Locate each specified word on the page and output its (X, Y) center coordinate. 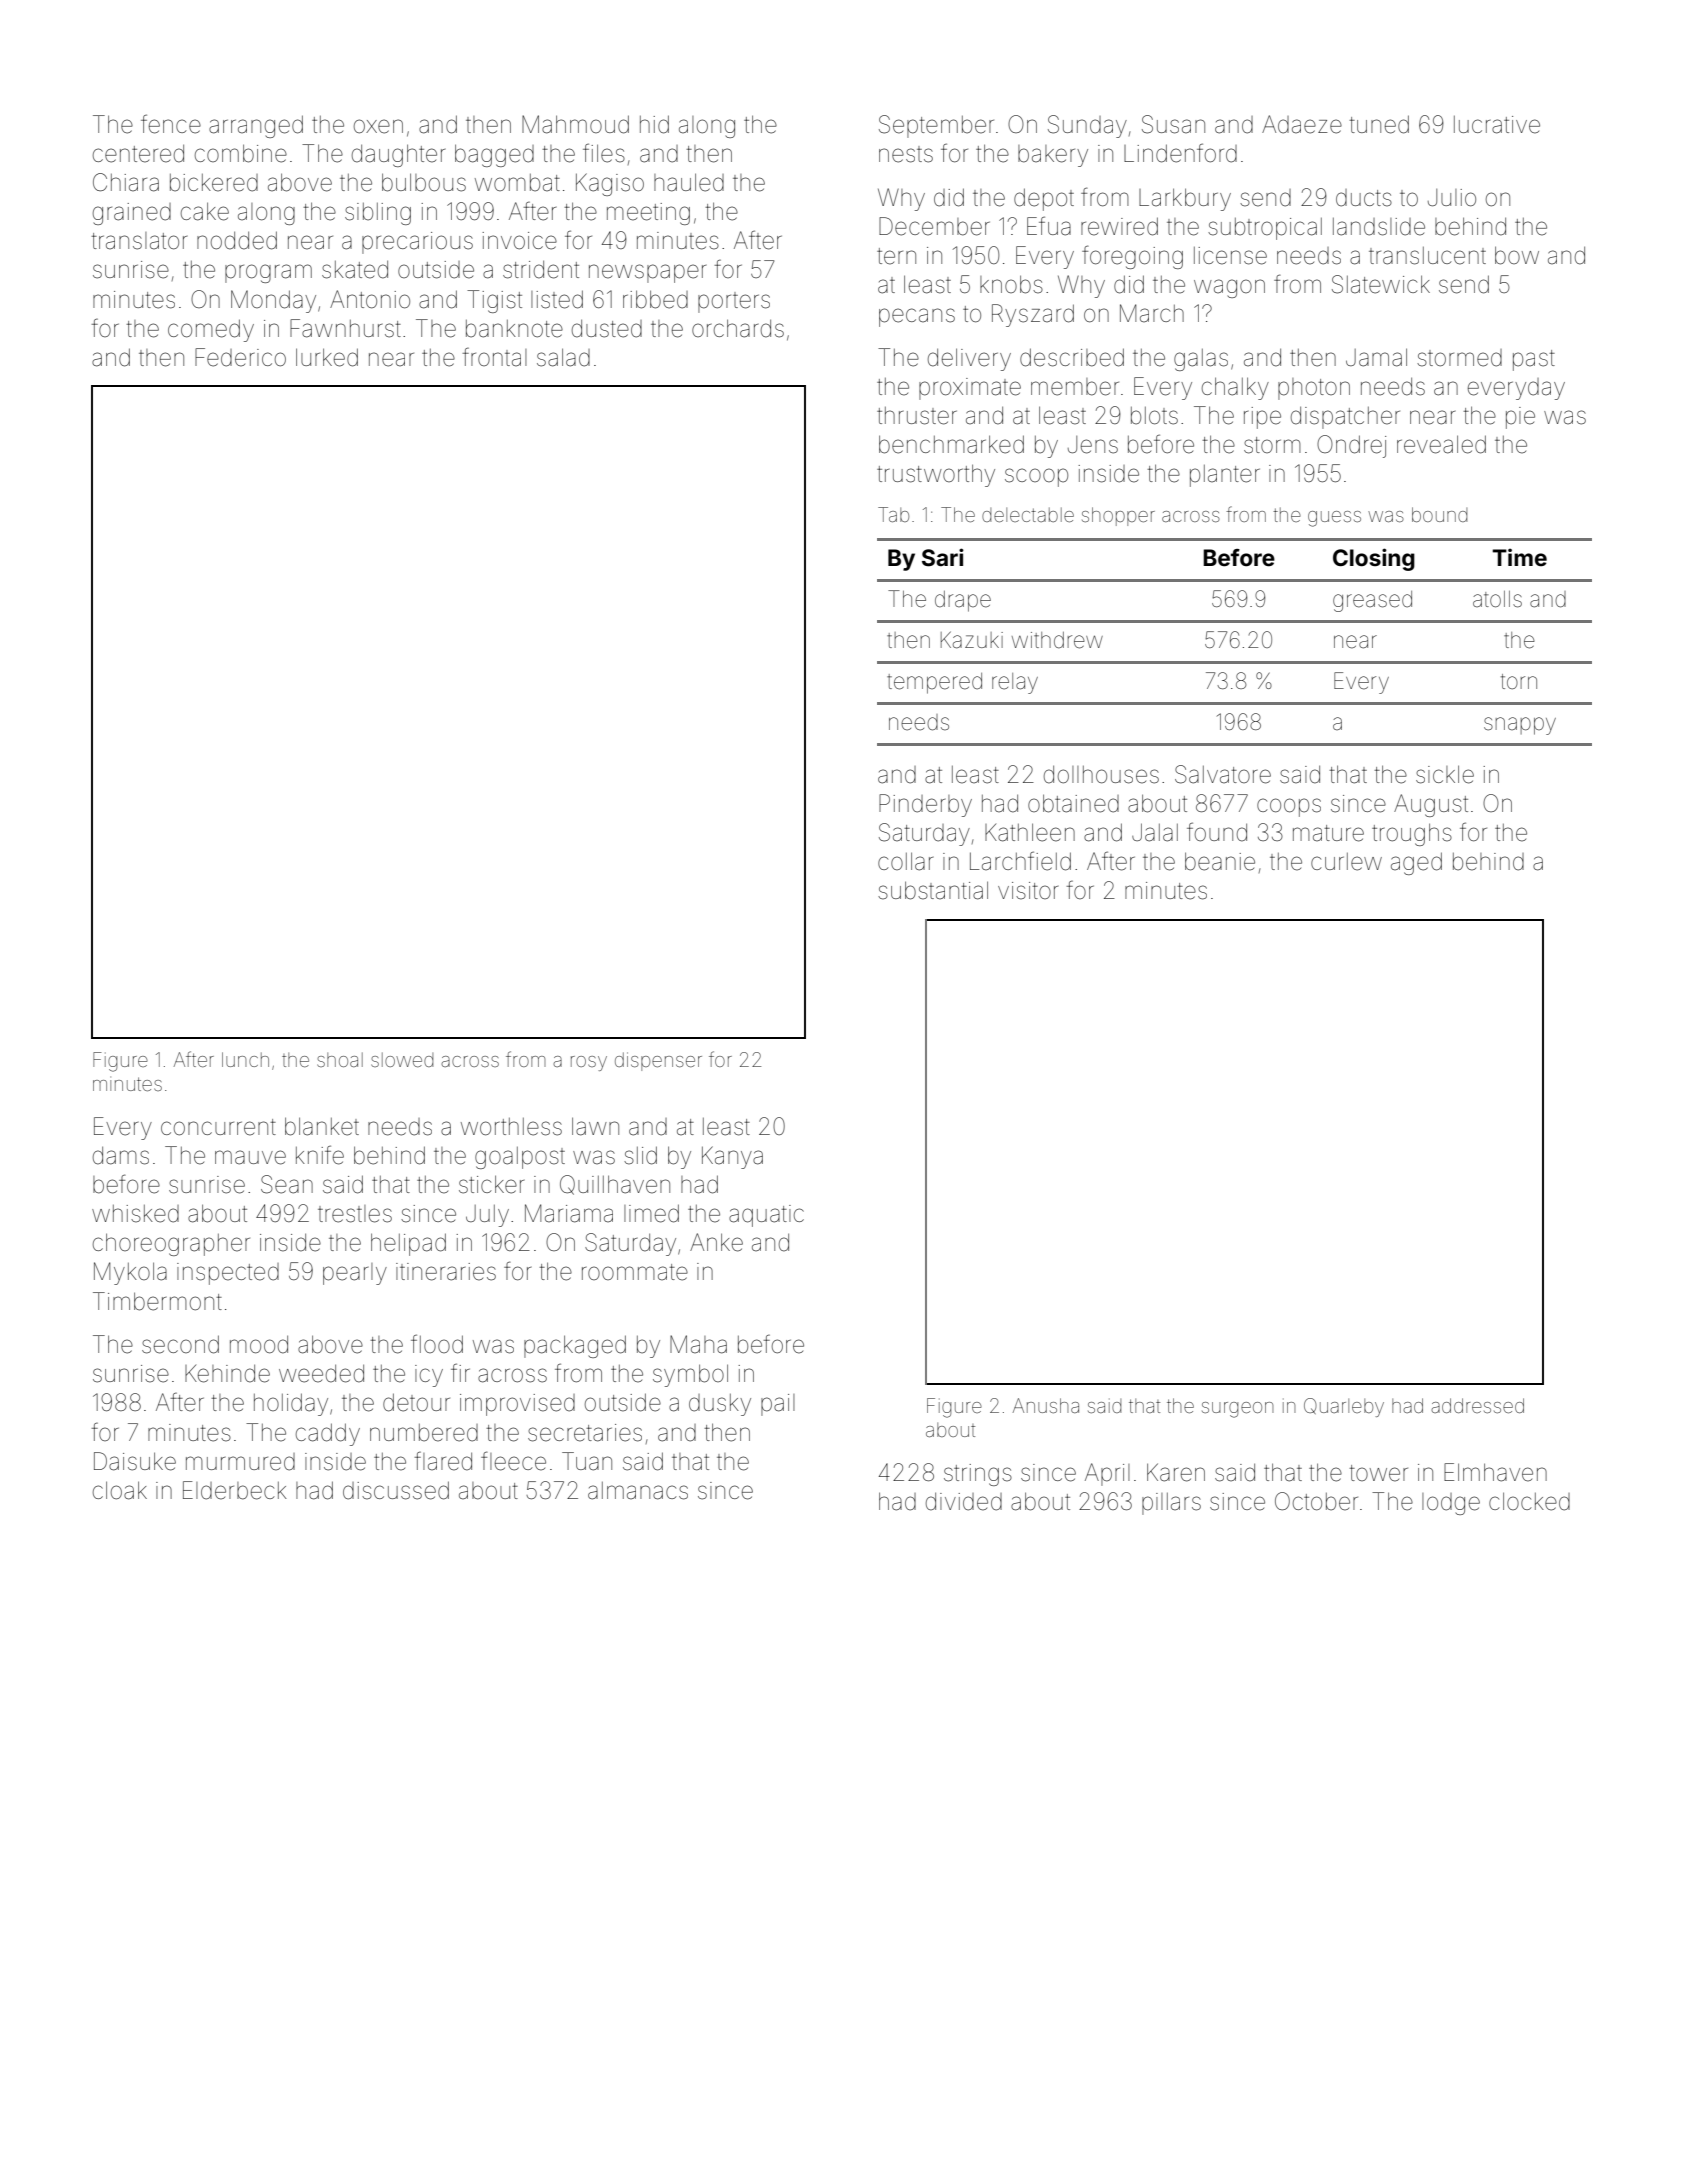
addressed (1477, 1405)
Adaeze (1302, 124)
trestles (355, 1214)
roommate (635, 1272)
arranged (256, 126)
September (936, 126)
